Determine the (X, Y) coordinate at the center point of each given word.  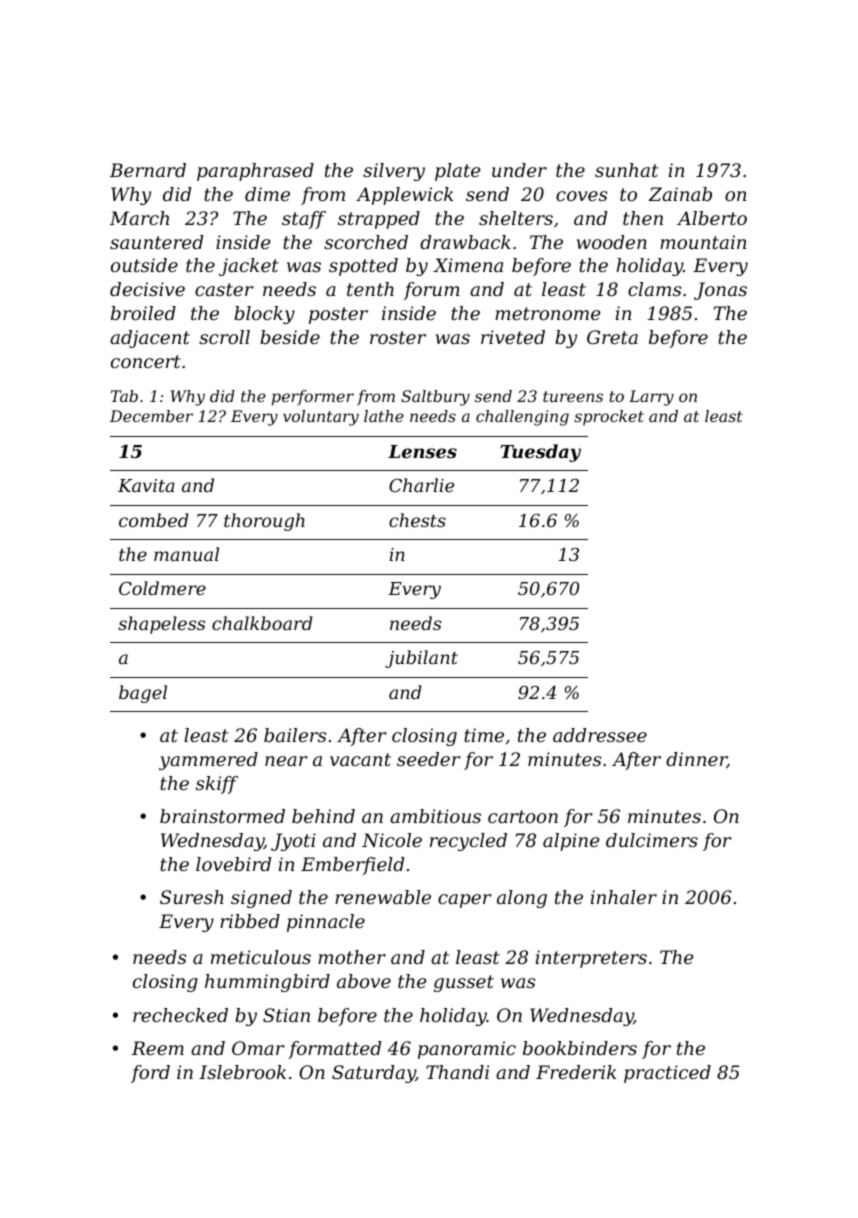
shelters (516, 218)
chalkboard (262, 623)
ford (150, 1074)
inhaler (624, 897)
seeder (429, 759)
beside (290, 337)
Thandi (457, 1072)
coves (581, 196)
